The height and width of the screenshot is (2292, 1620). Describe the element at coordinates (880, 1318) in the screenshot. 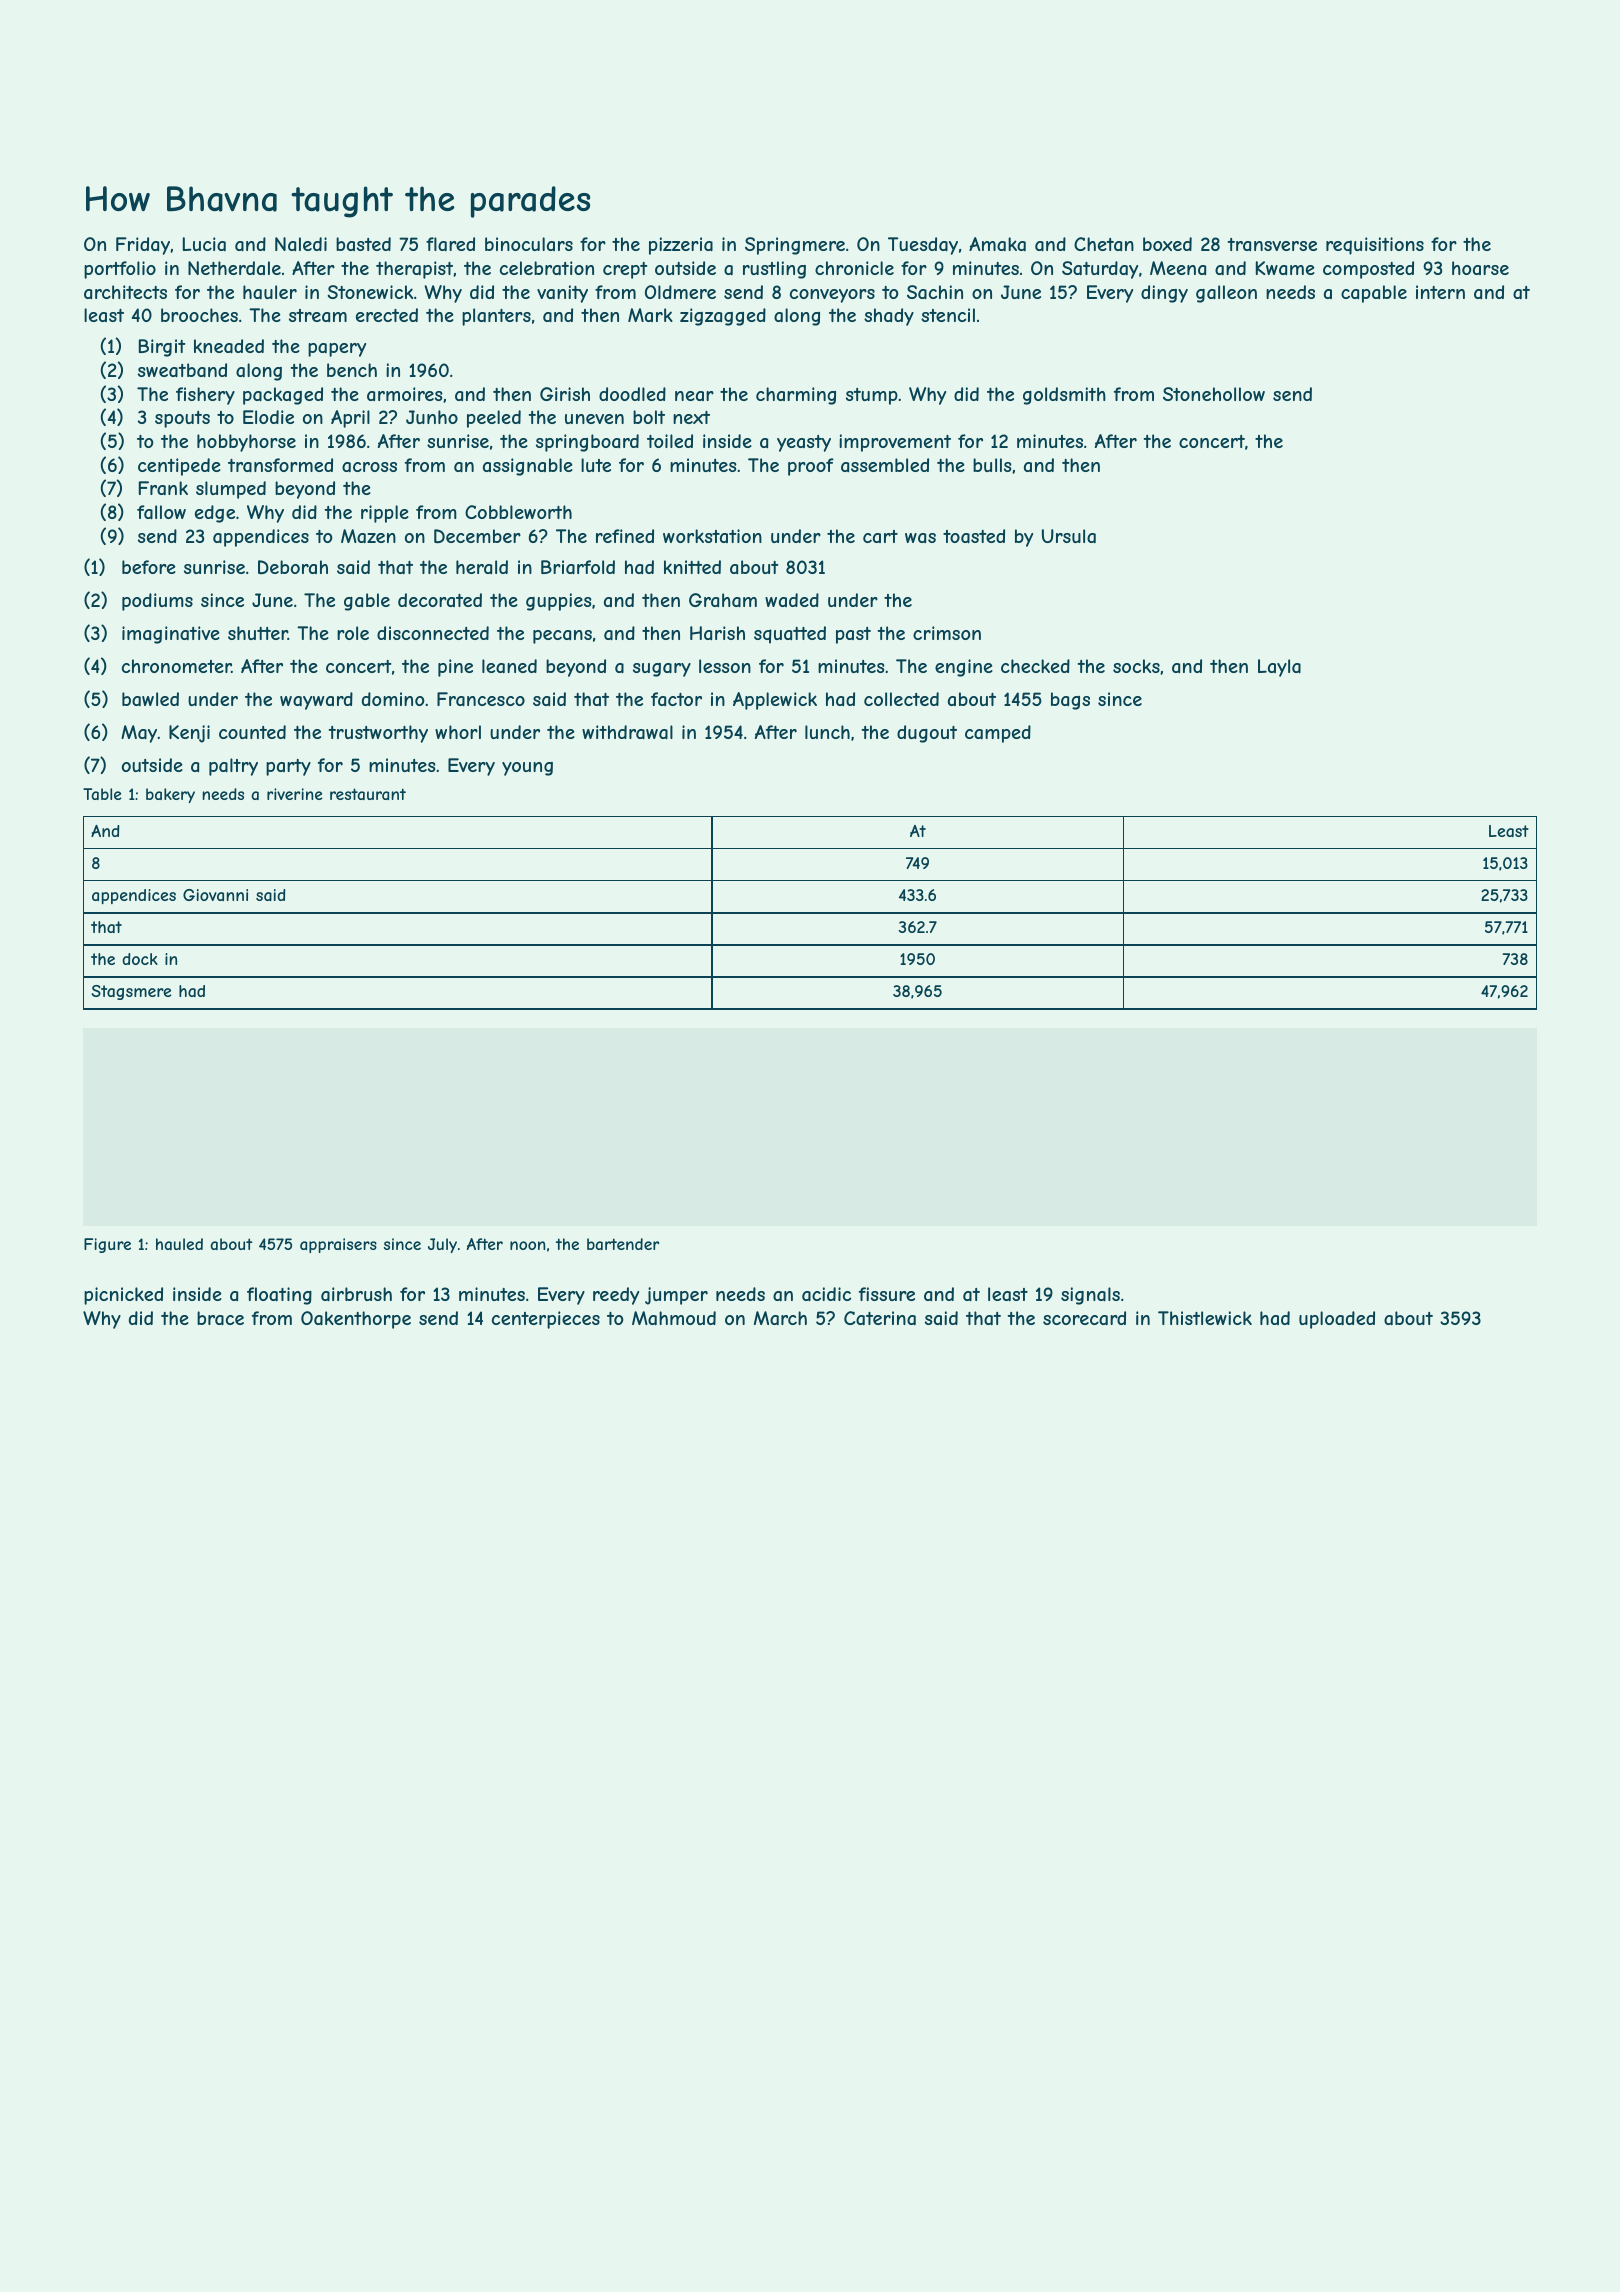

I see `Caterina` at that location.
